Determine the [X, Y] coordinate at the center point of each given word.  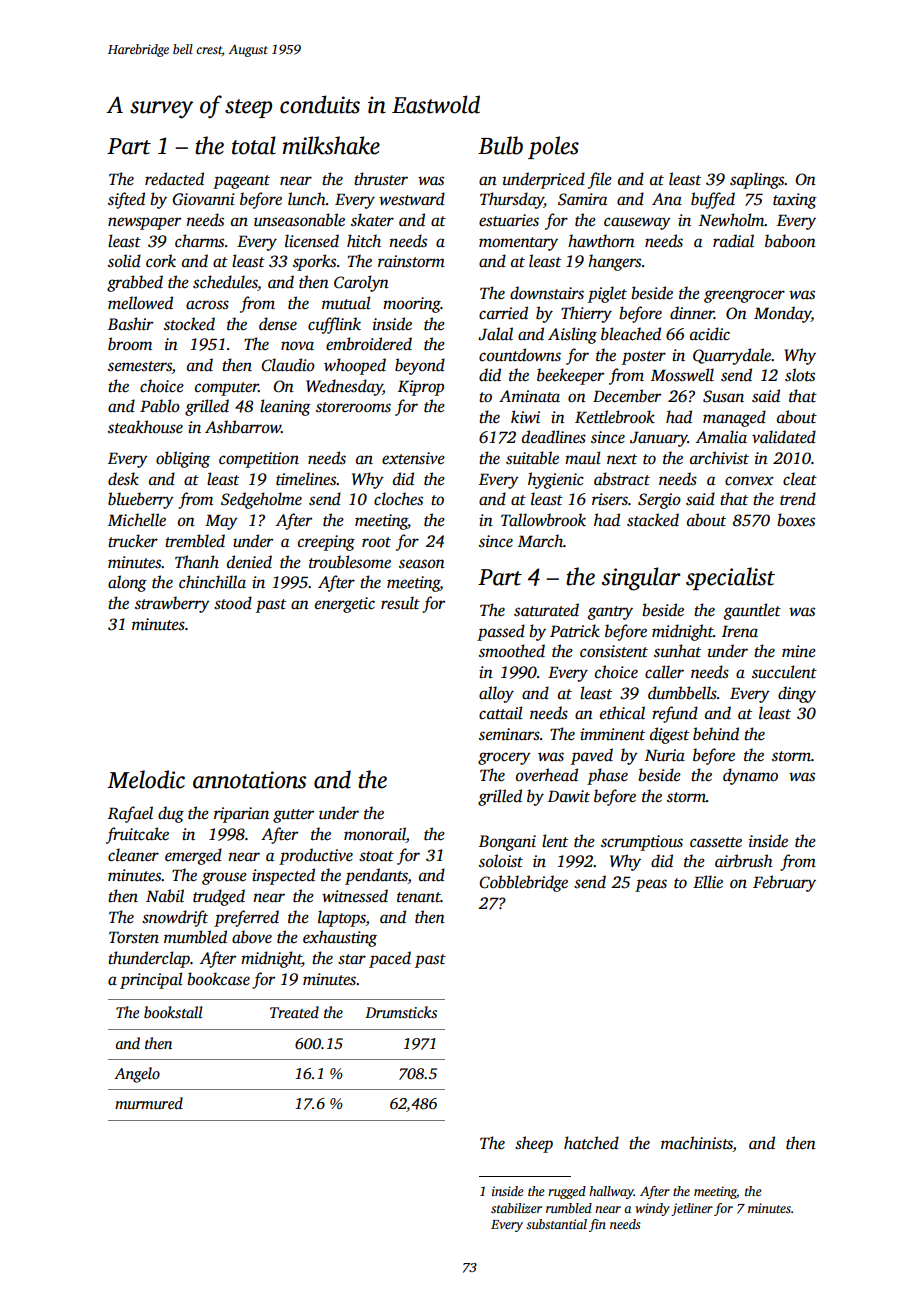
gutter [293, 816]
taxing [795, 201]
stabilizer [516, 1208]
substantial [556, 1224]
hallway [611, 1192]
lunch [307, 199]
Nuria [665, 755]
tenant [419, 897]
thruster [381, 179]
